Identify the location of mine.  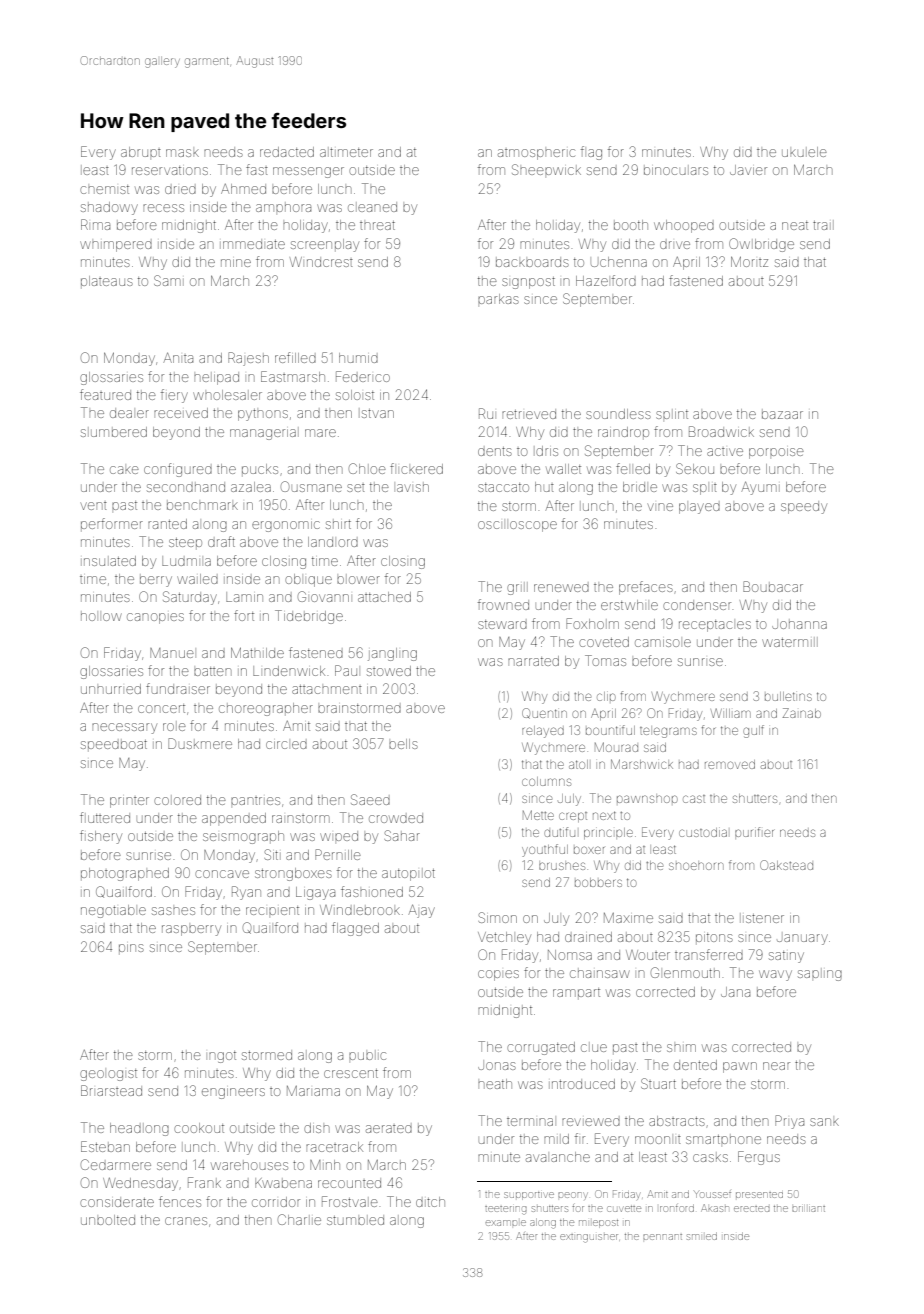
(236, 263).
